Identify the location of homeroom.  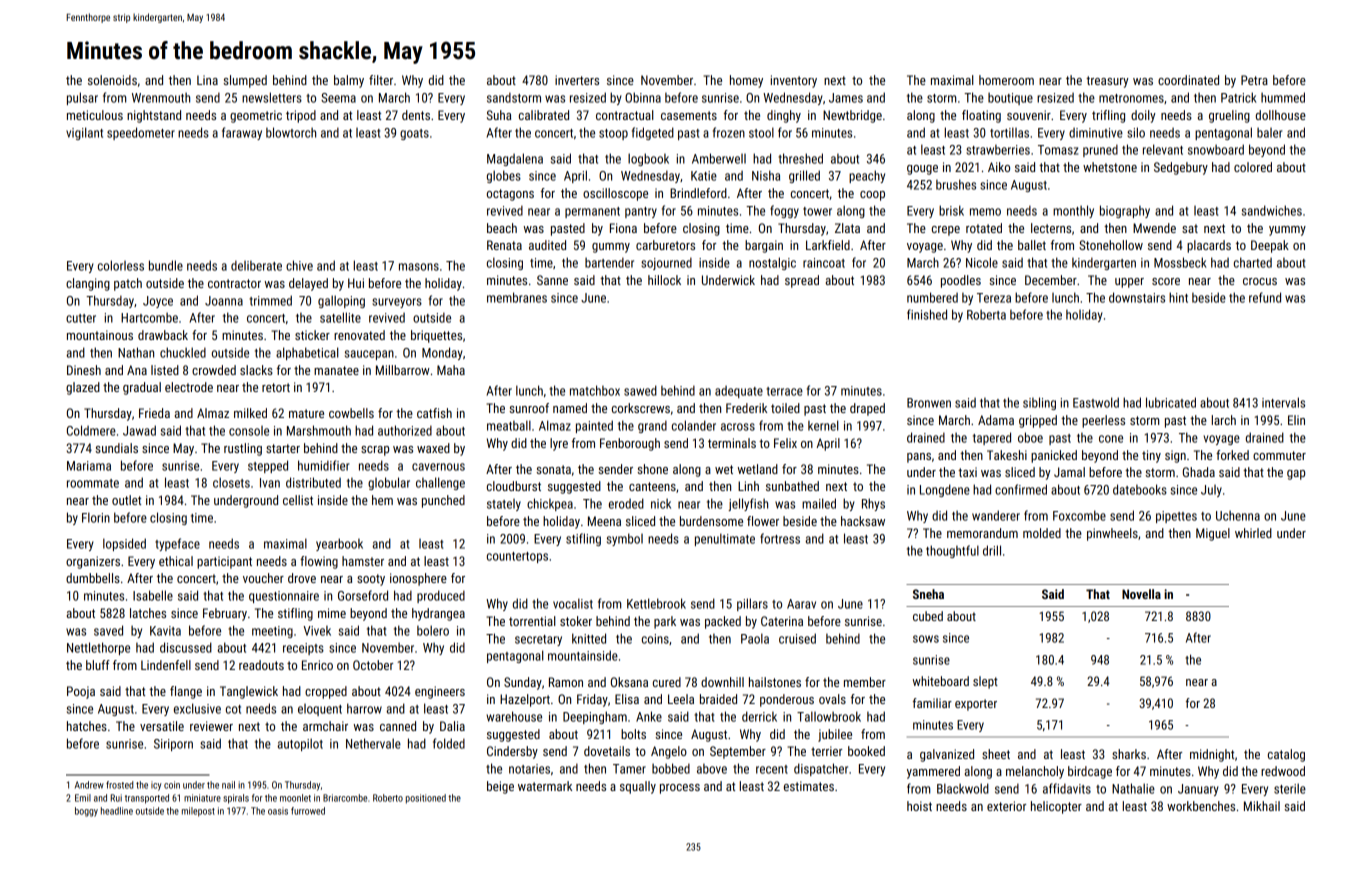
(1006, 80).
